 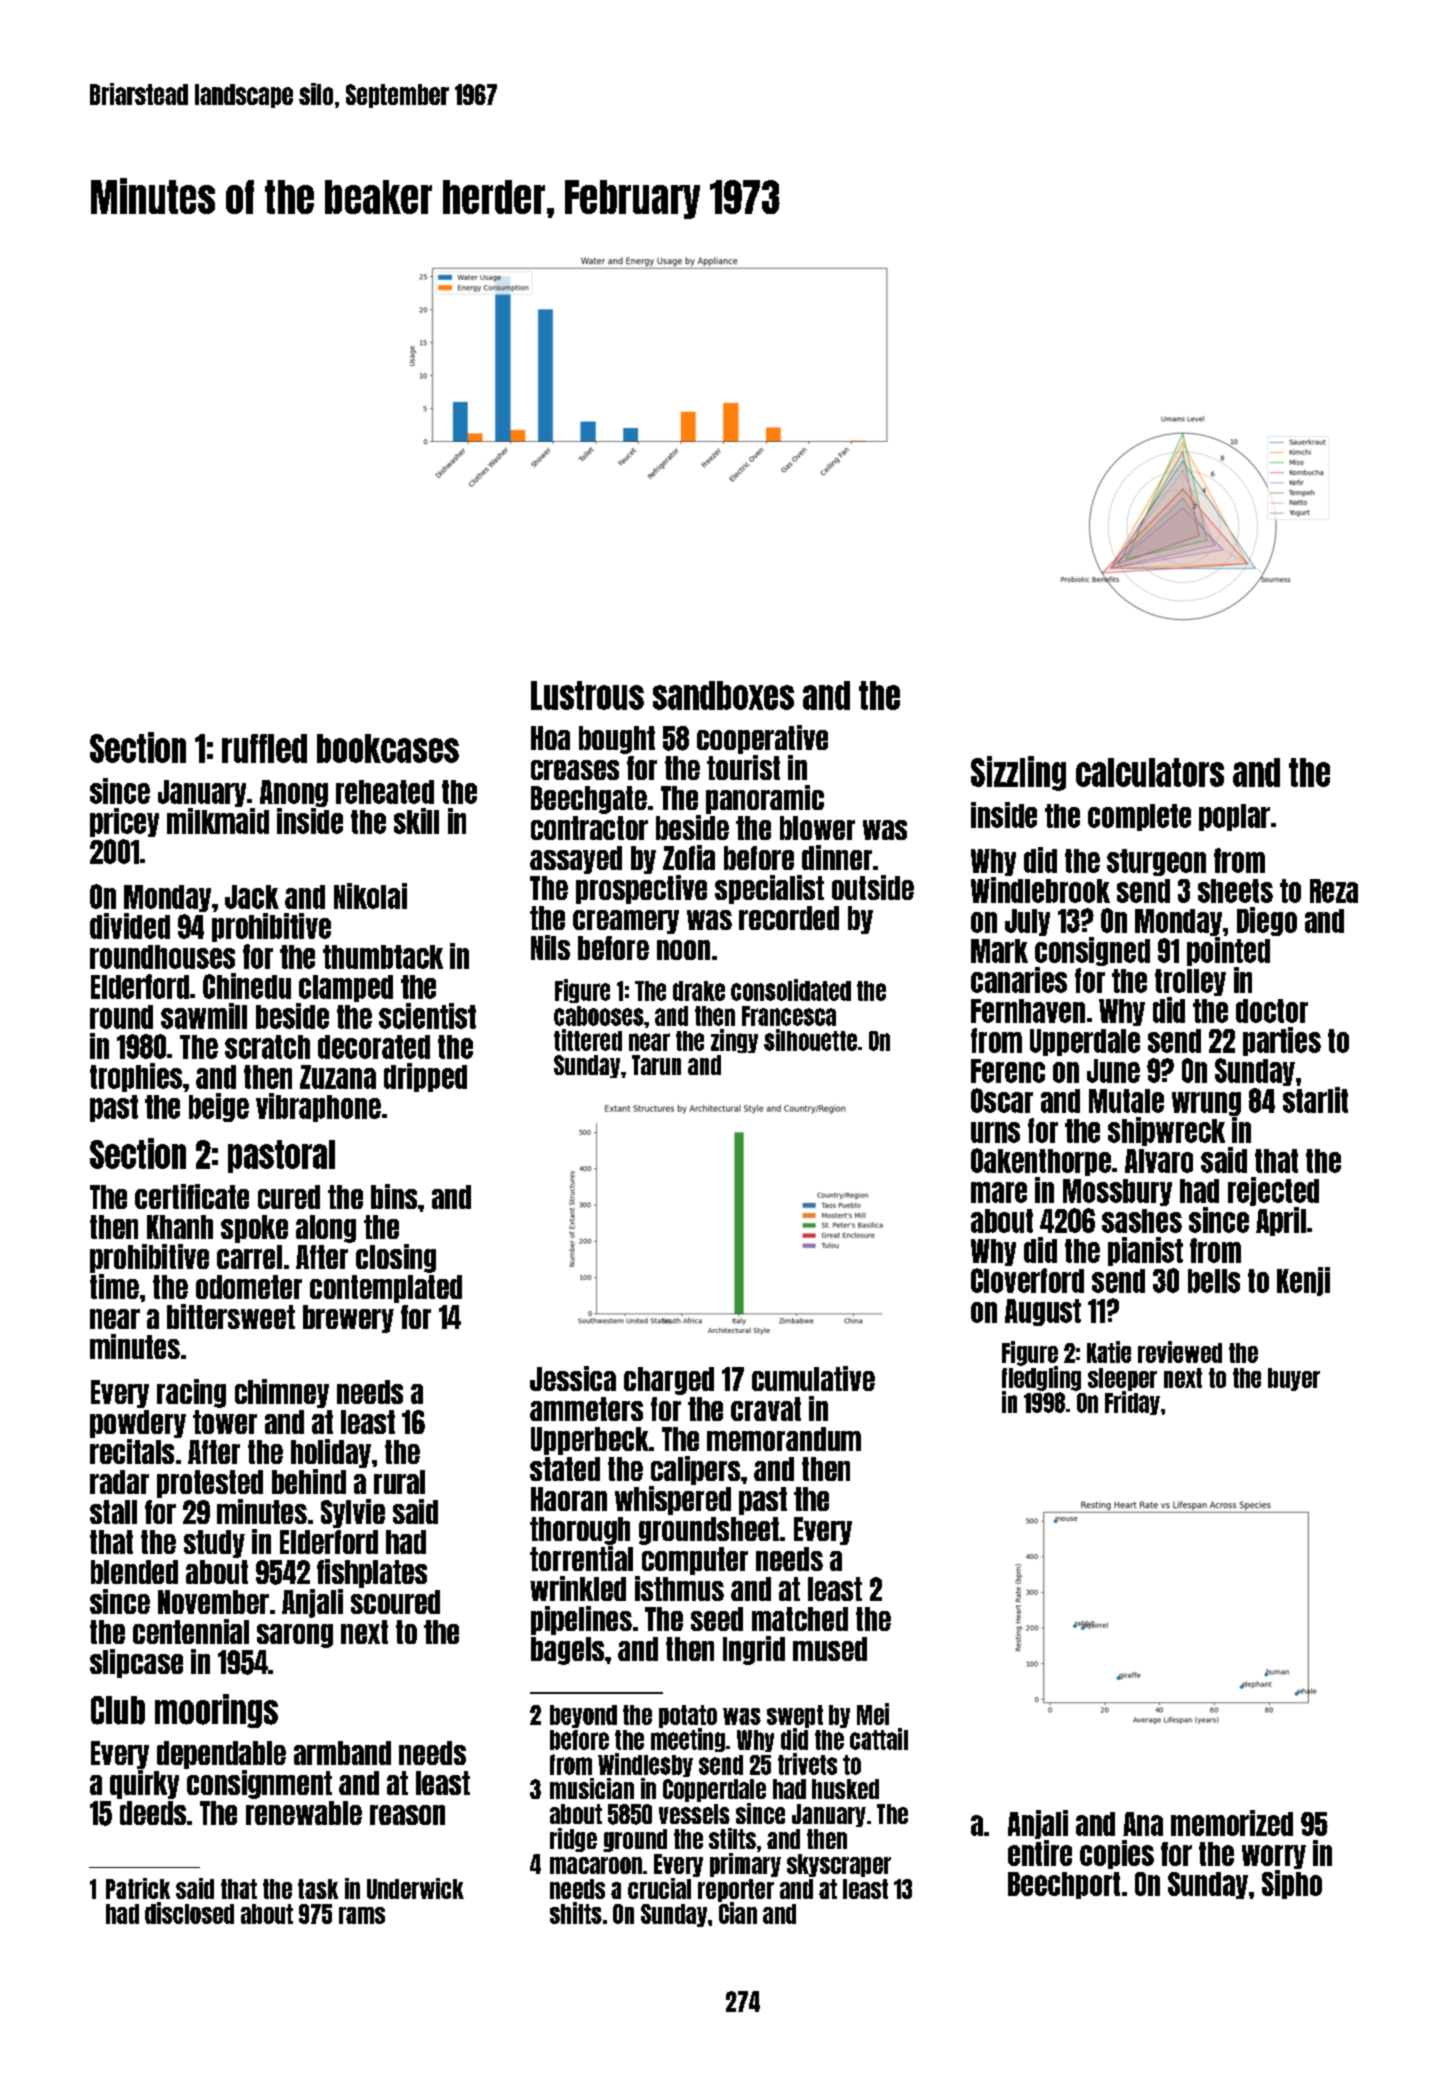 What do you see at coordinates (1156, 862) in the screenshot?
I see `sturgeon` at bounding box center [1156, 862].
